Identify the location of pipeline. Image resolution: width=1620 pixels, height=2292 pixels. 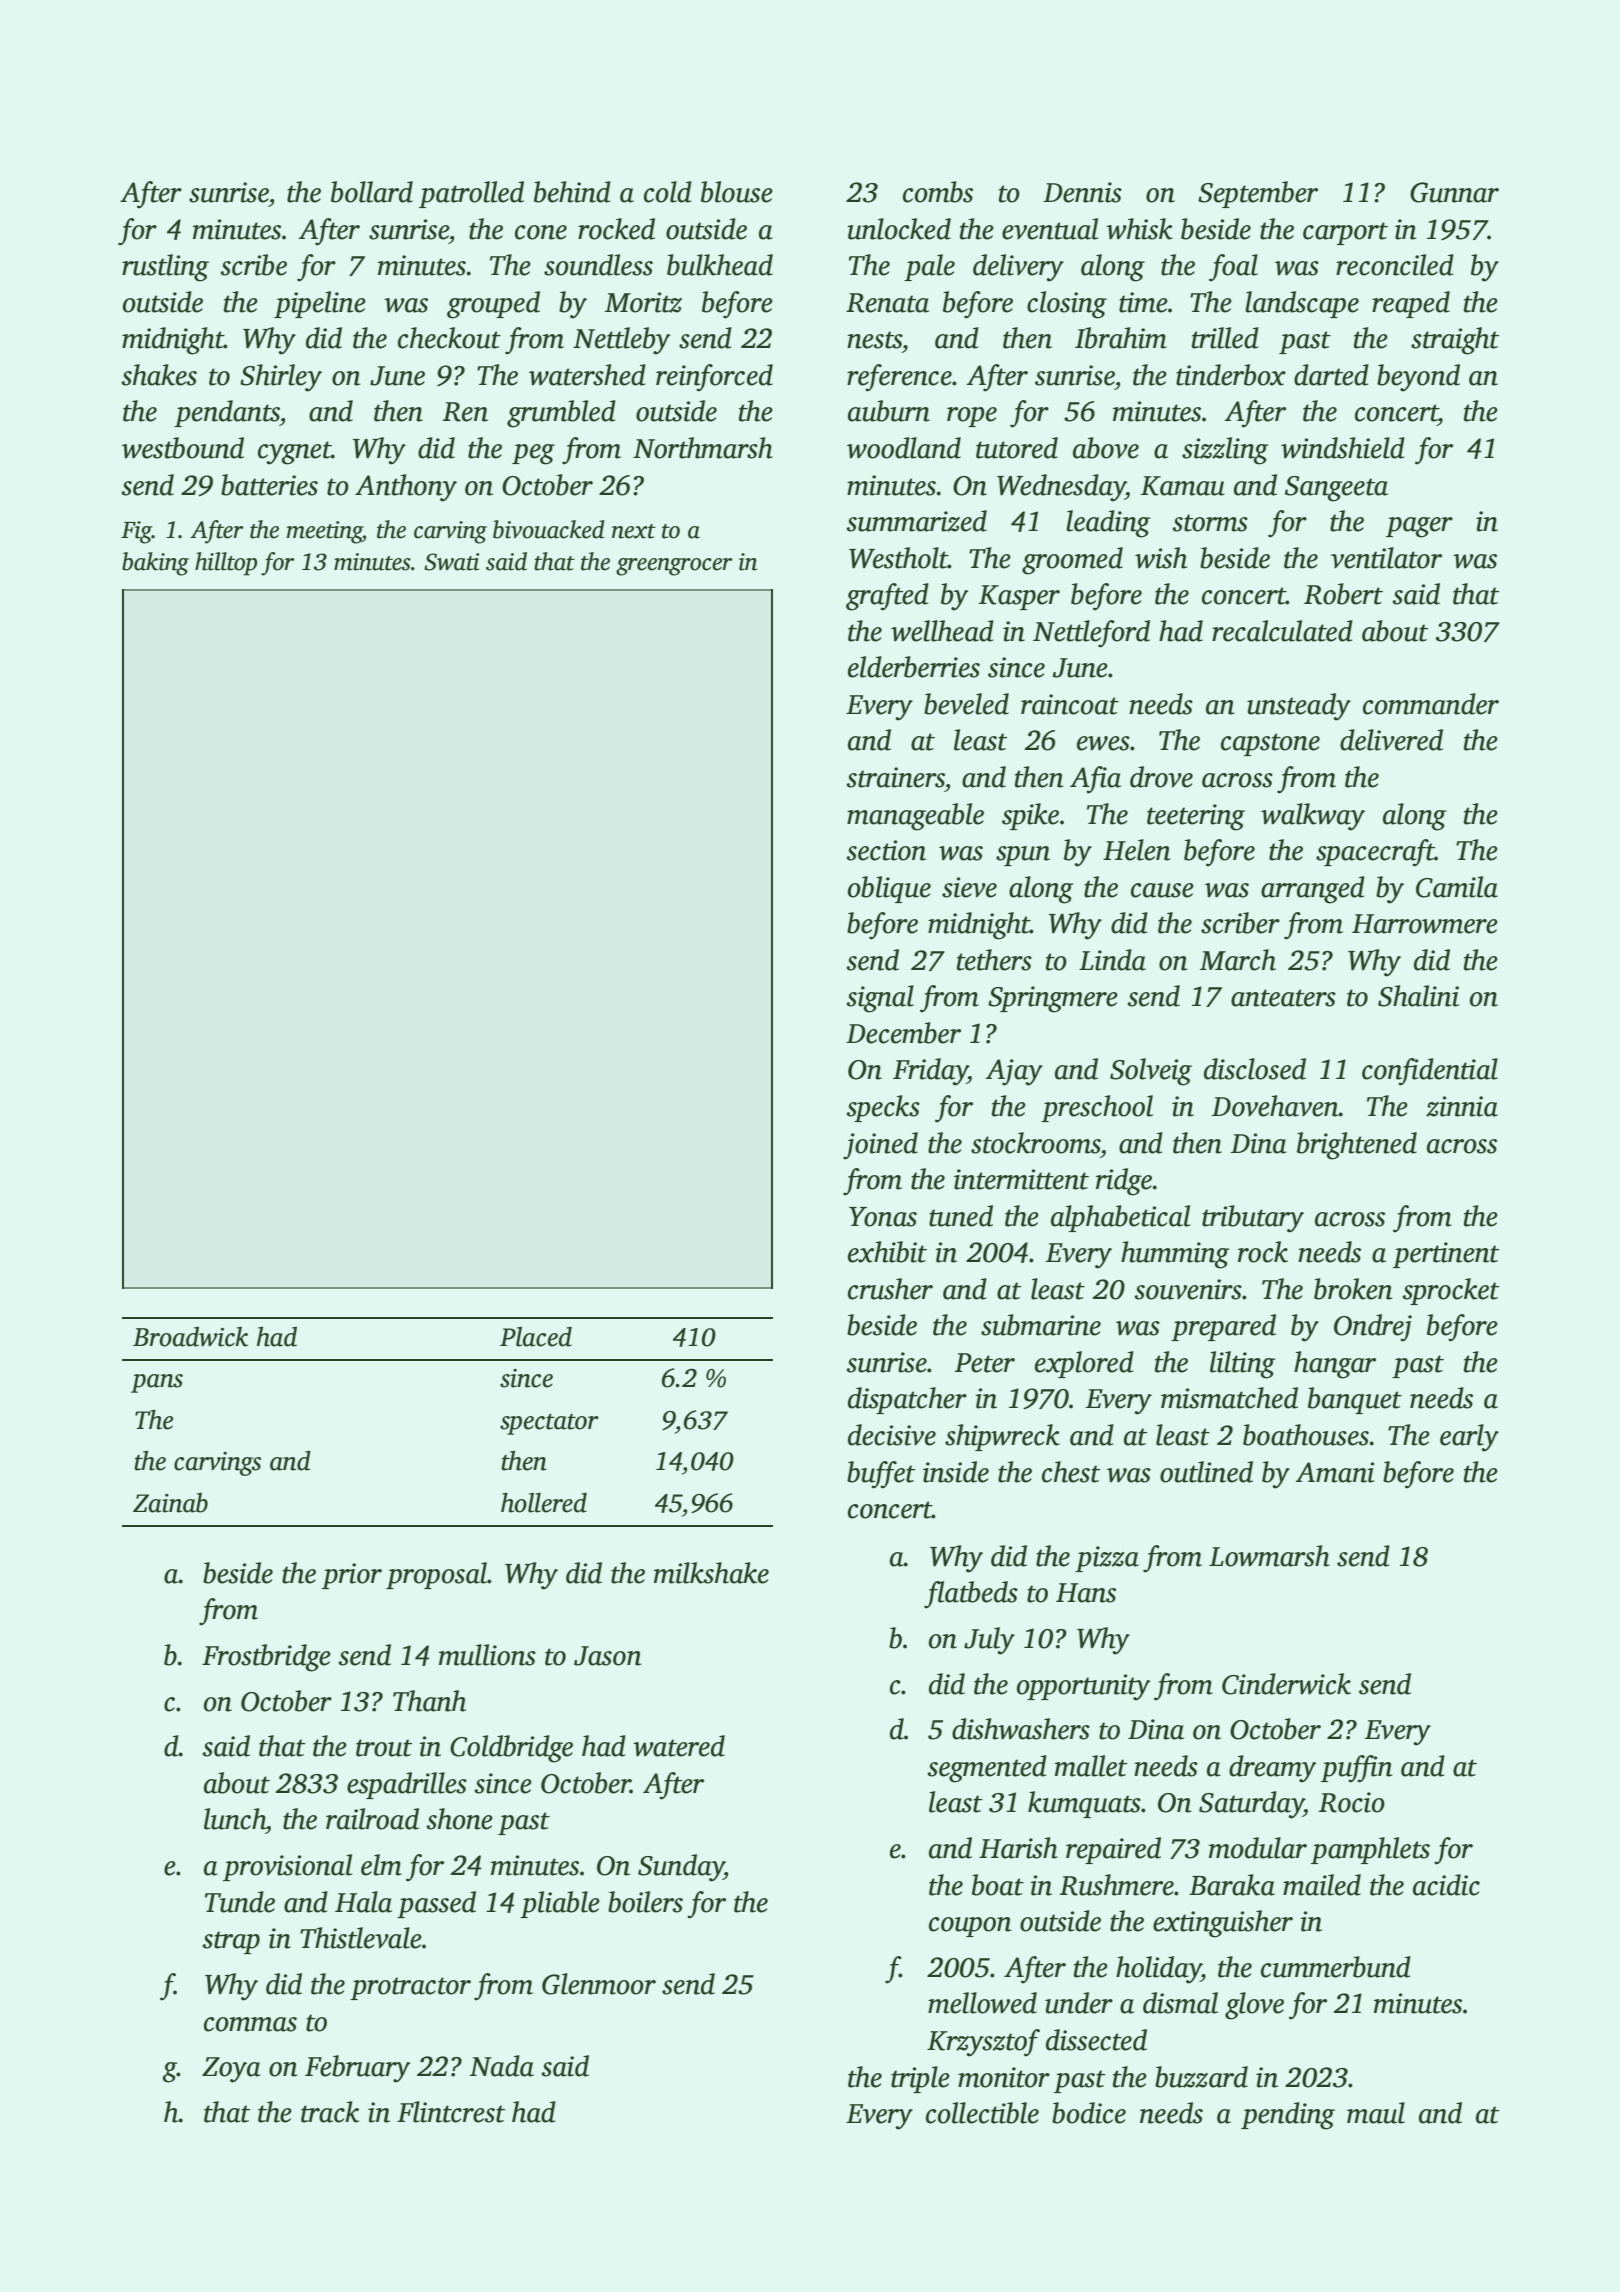
(320, 304).
